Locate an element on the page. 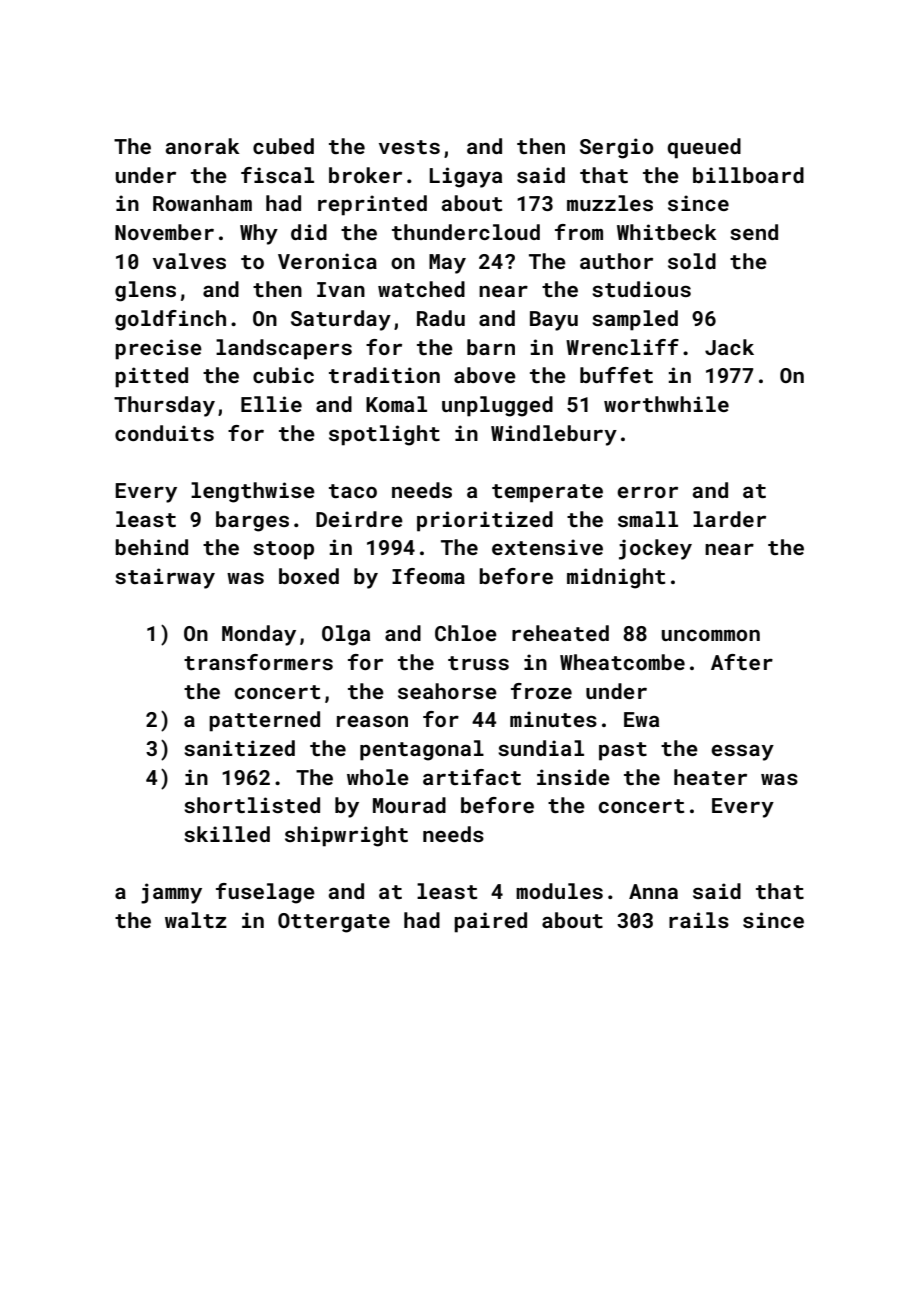  Deirdre is located at coordinates (359, 519).
